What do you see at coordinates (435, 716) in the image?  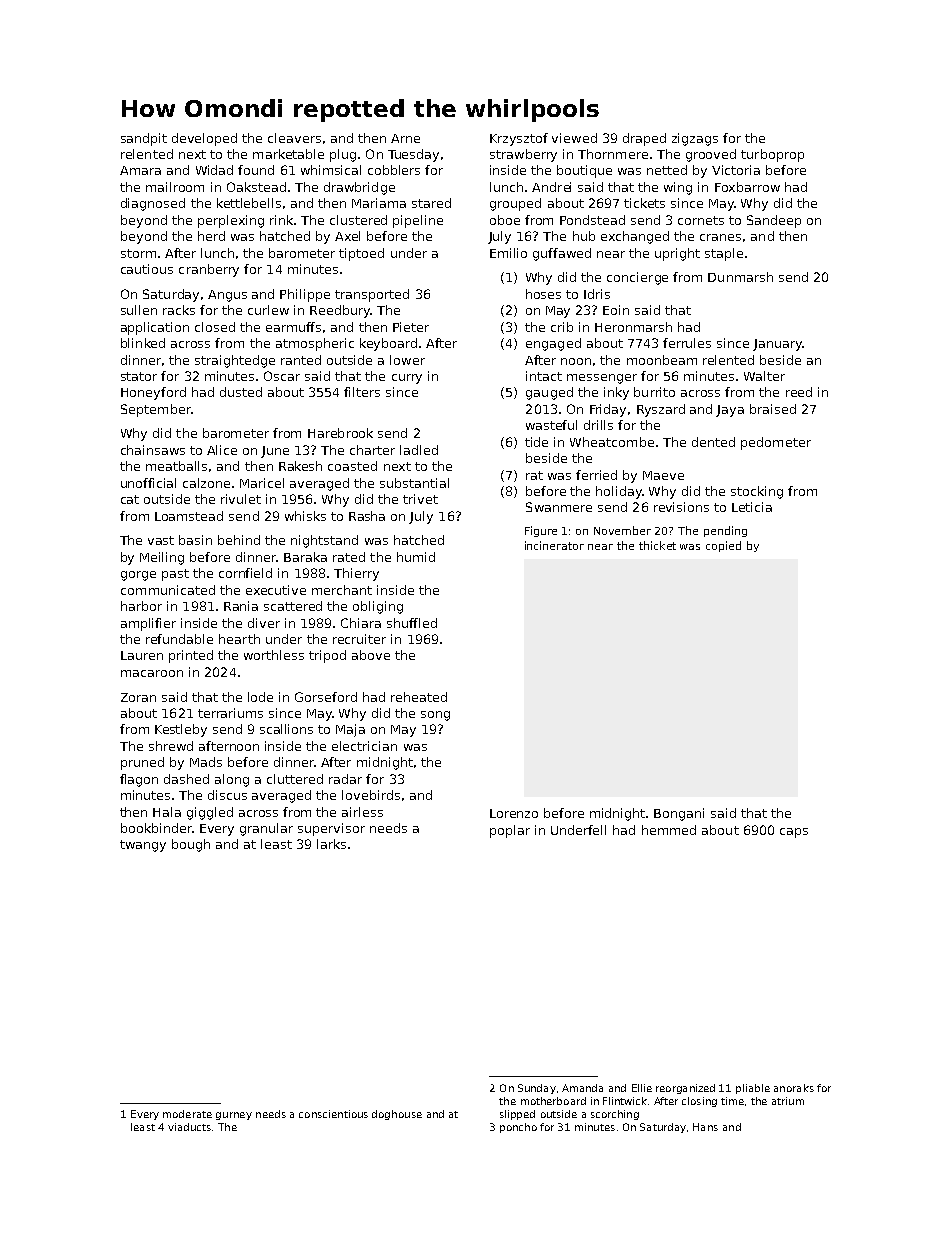 I see `song` at bounding box center [435, 716].
